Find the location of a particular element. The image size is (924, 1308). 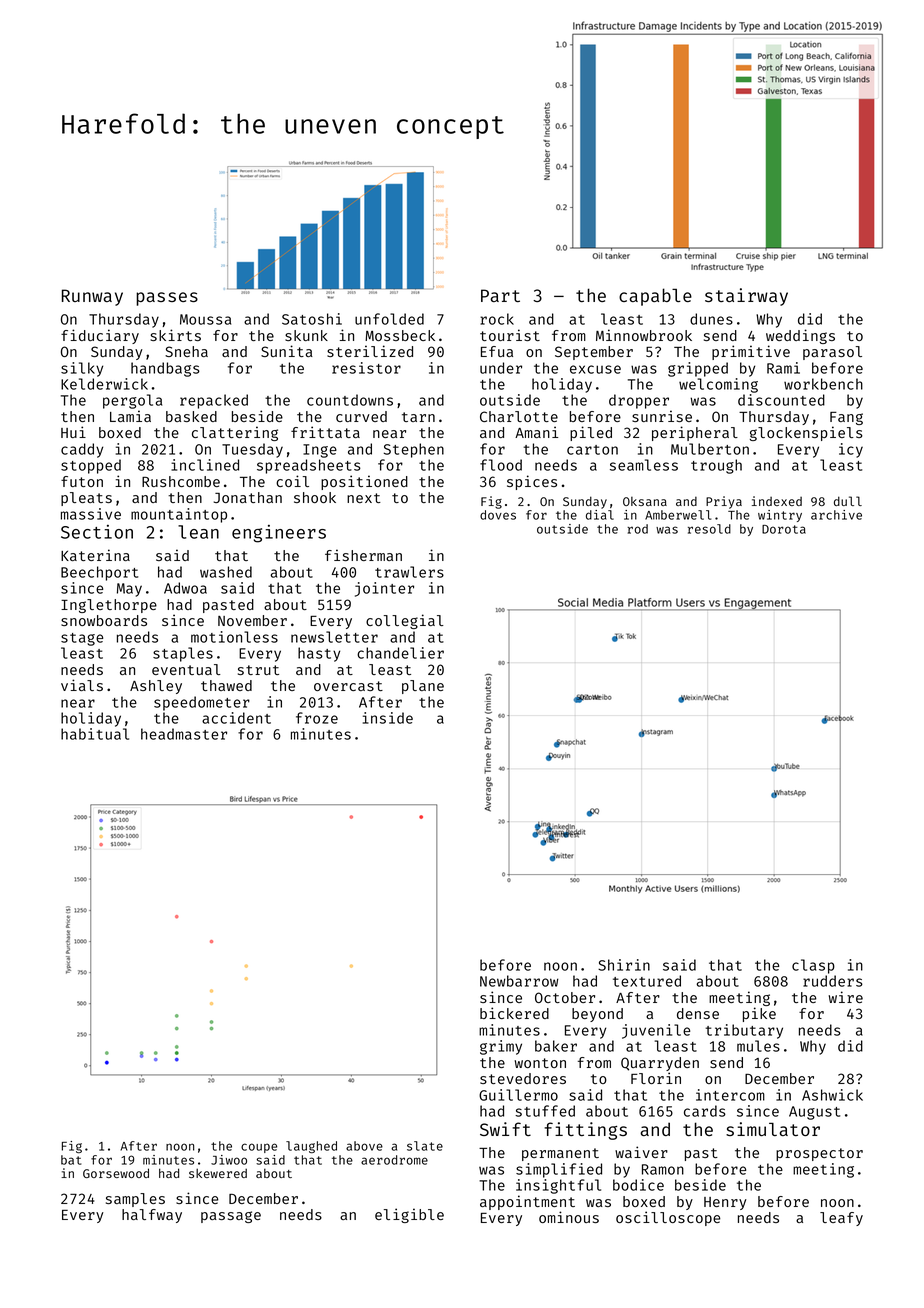

habitual is located at coordinates (95, 734).
